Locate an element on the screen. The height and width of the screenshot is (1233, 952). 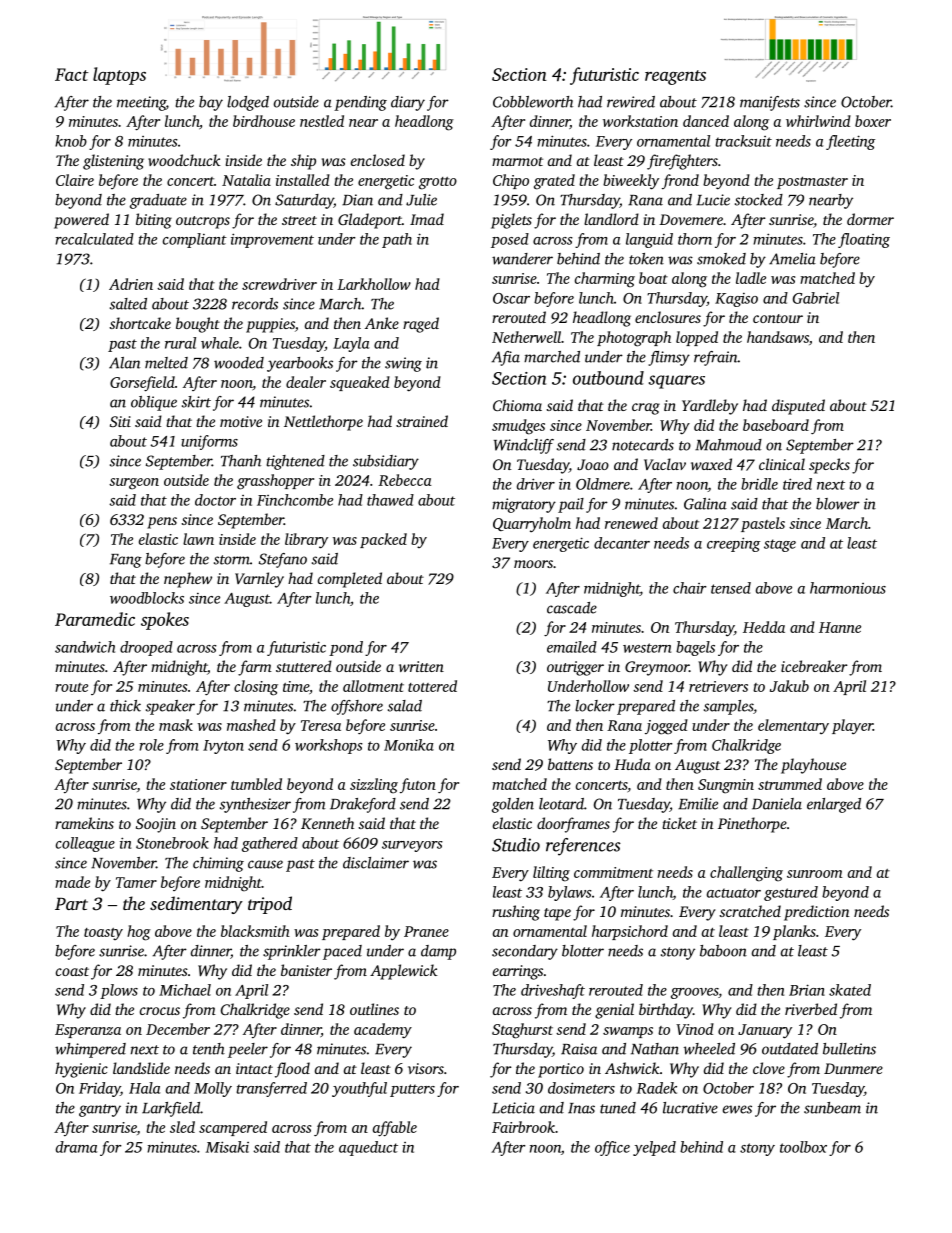
laptops is located at coordinates (119, 76).
